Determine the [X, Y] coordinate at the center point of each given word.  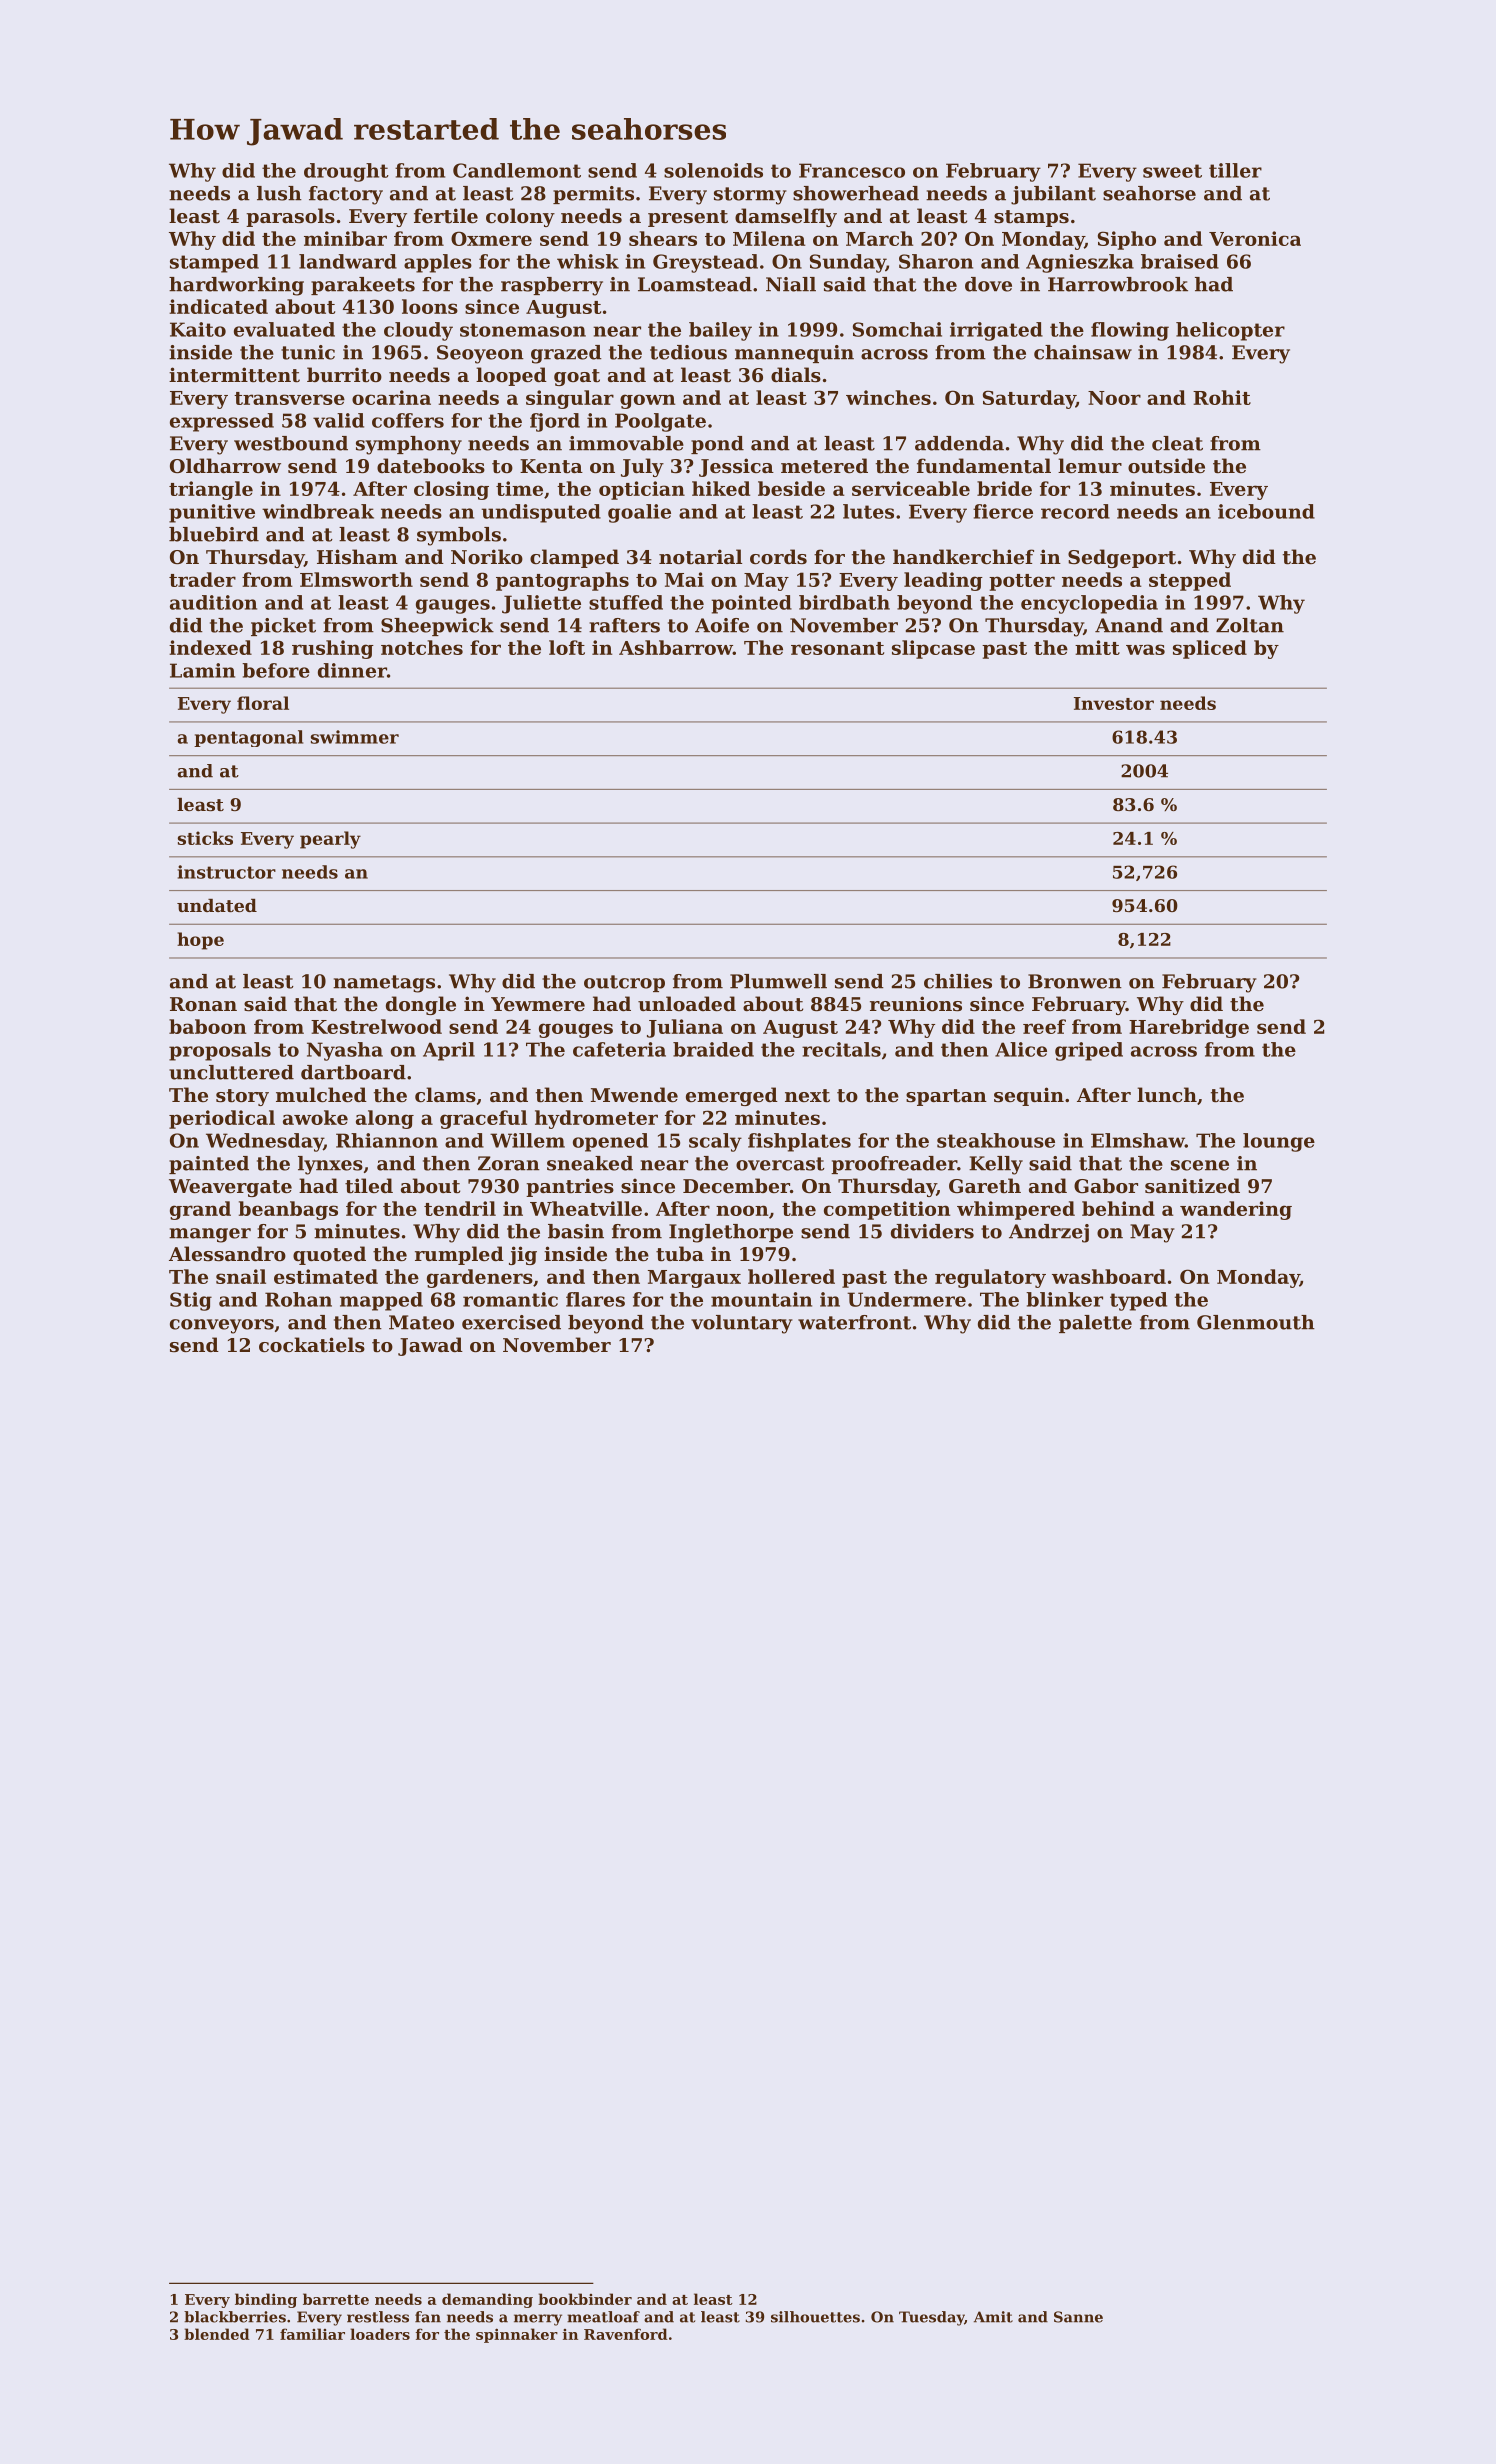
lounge [1279, 1142]
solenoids [713, 170]
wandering [1236, 1210]
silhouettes [815, 2317]
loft [567, 647]
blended [217, 2334]
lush [279, 193]
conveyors [222, 1326]
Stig [191, 1301]
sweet [1172, 171]
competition [887, 1210]
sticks [205, 838]
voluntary [742, 1324]
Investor [1114, 703]
